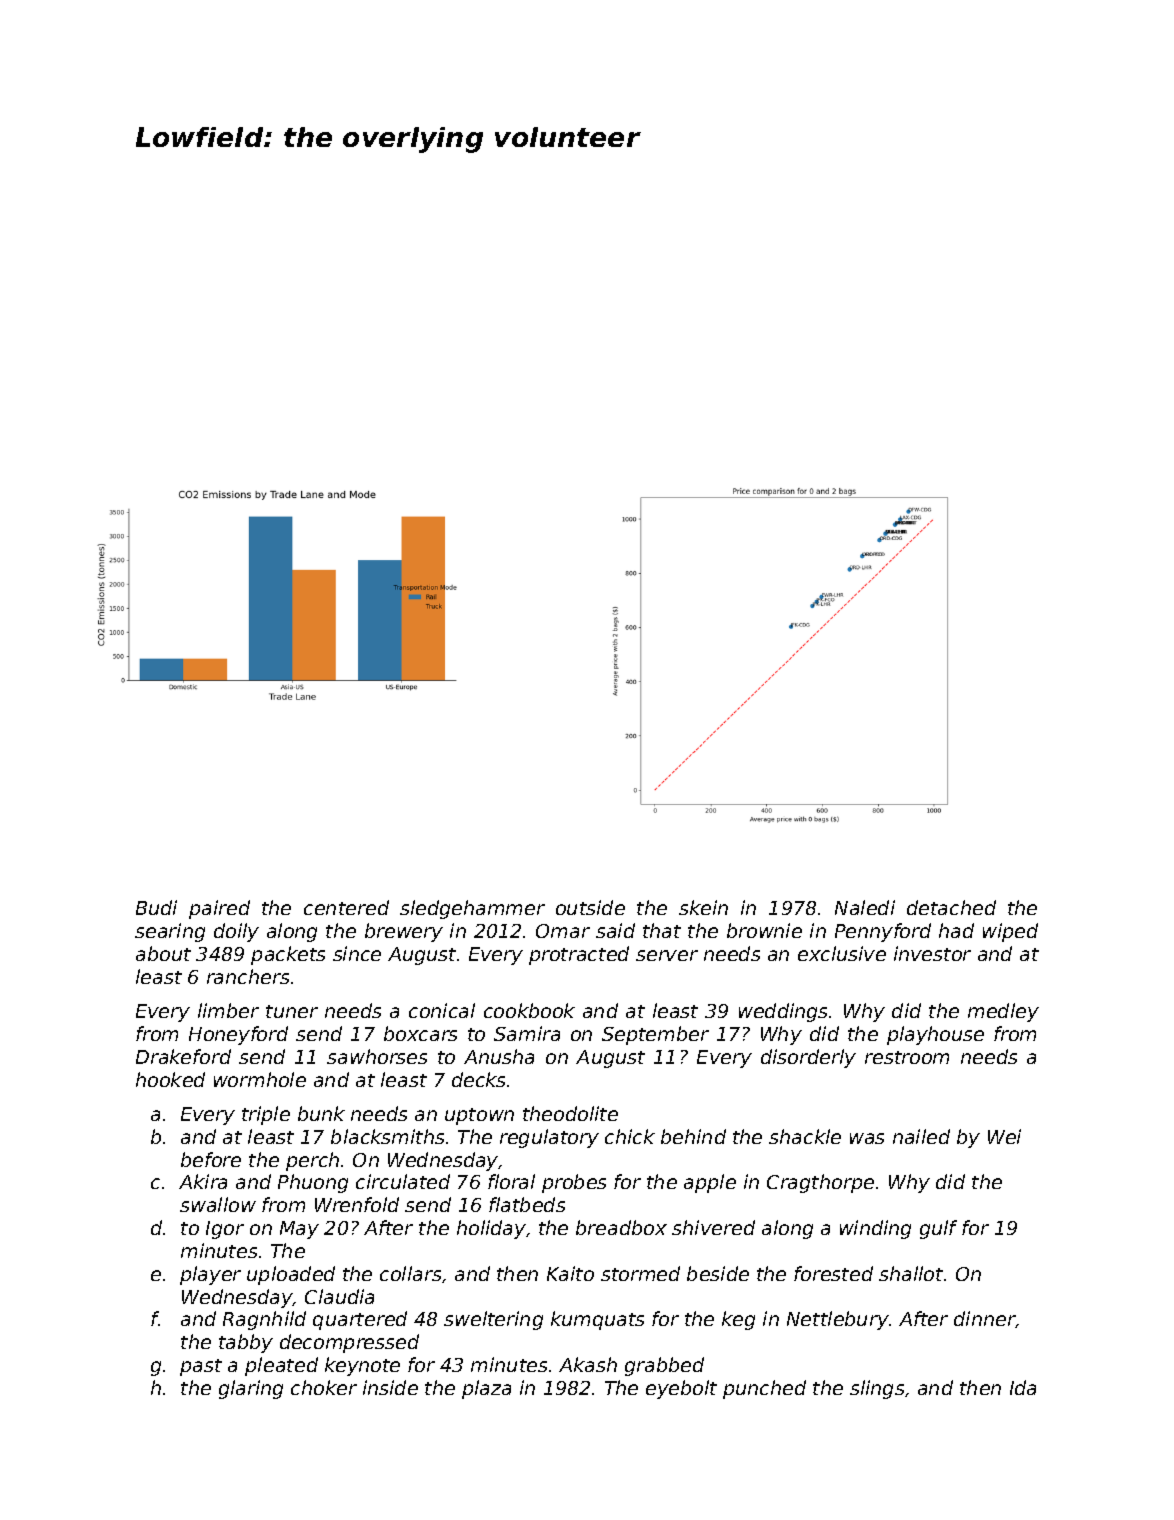  I want to click on said, so click(615, 930).
